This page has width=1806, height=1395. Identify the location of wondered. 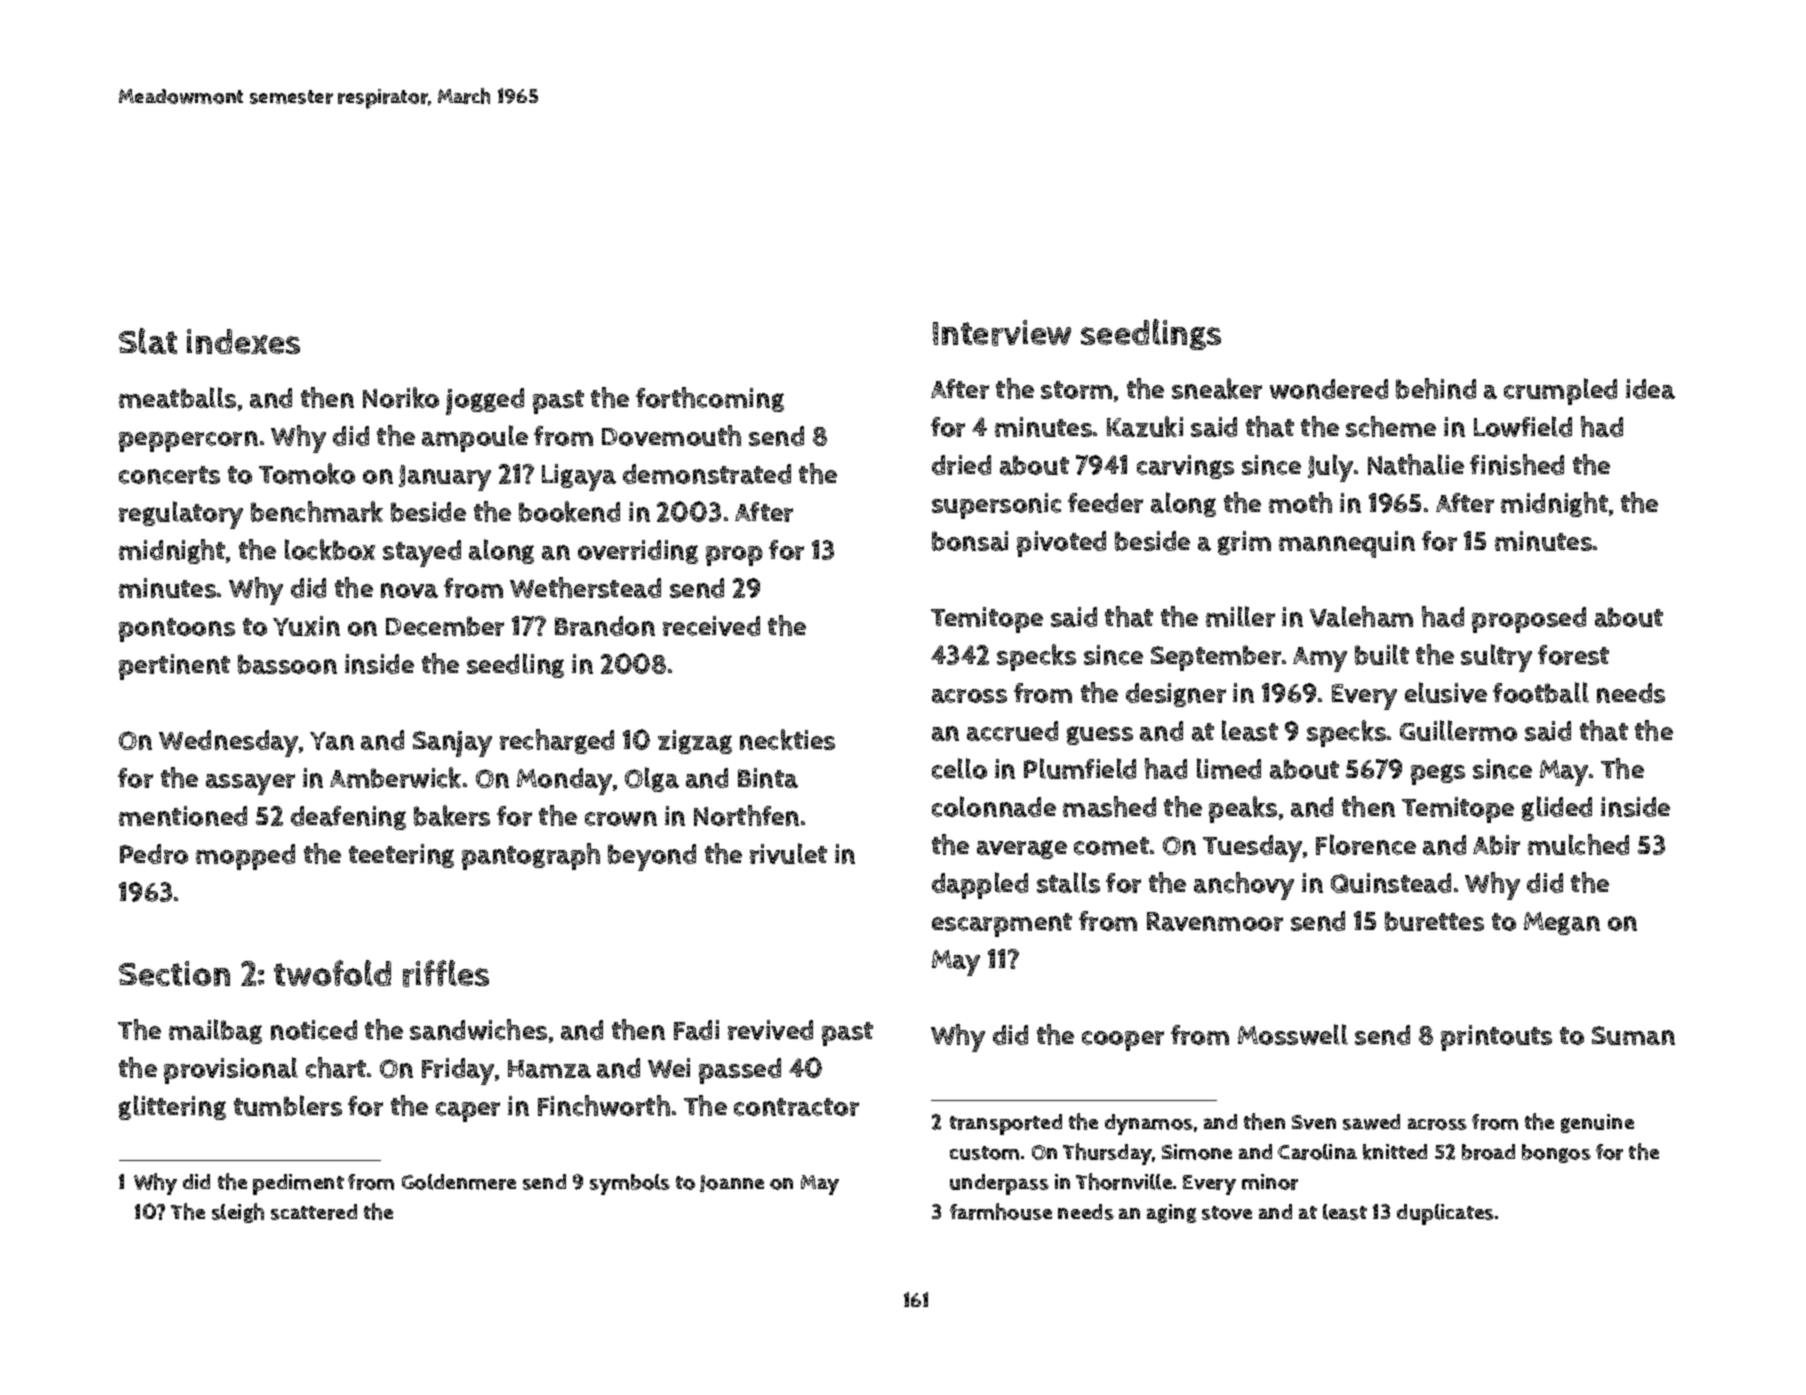
(1329, 389).
